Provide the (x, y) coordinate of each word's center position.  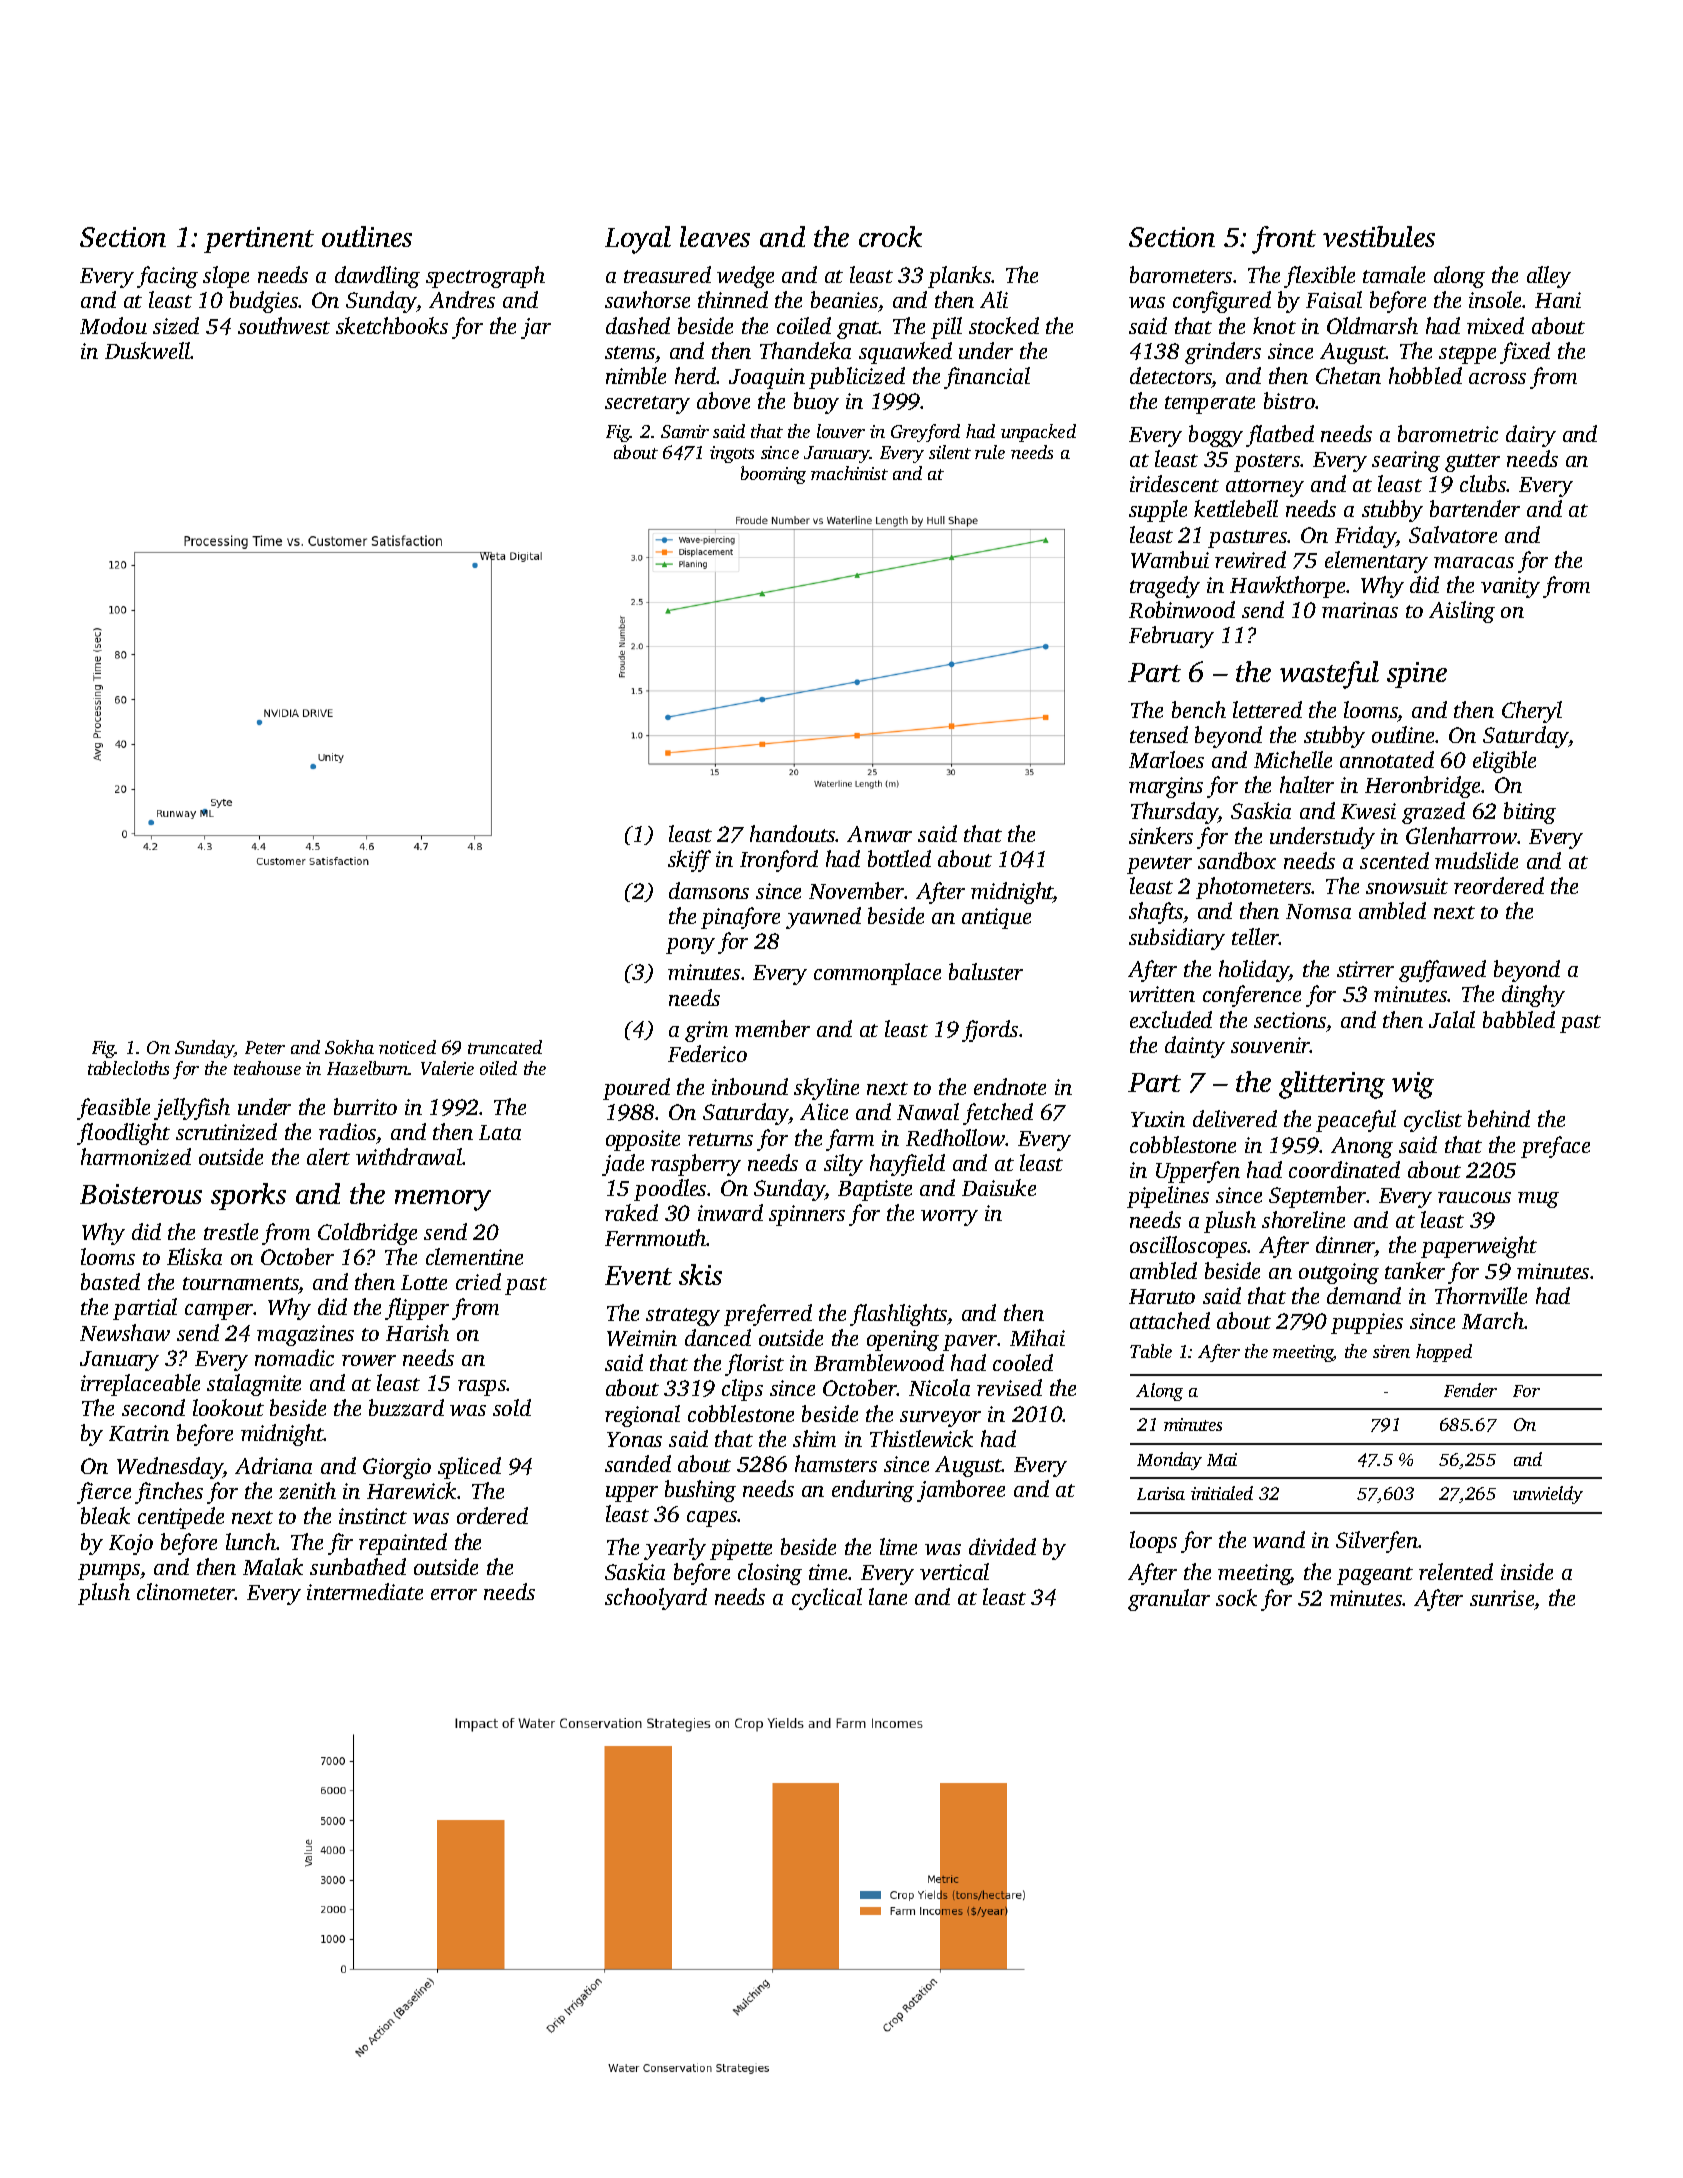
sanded (638, 1463)
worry (949, 1218)
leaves (715, 236)
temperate (1210, 405)
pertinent (259, 240)
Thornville (1481, 1295)
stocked (1004, 325)
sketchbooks (392, 325)
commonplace (877, 974)
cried (478, 1281)
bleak (105, 1515)
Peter (265, 1047)
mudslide (1476, 860)
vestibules (1379, 236)
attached (1170, 1320)
